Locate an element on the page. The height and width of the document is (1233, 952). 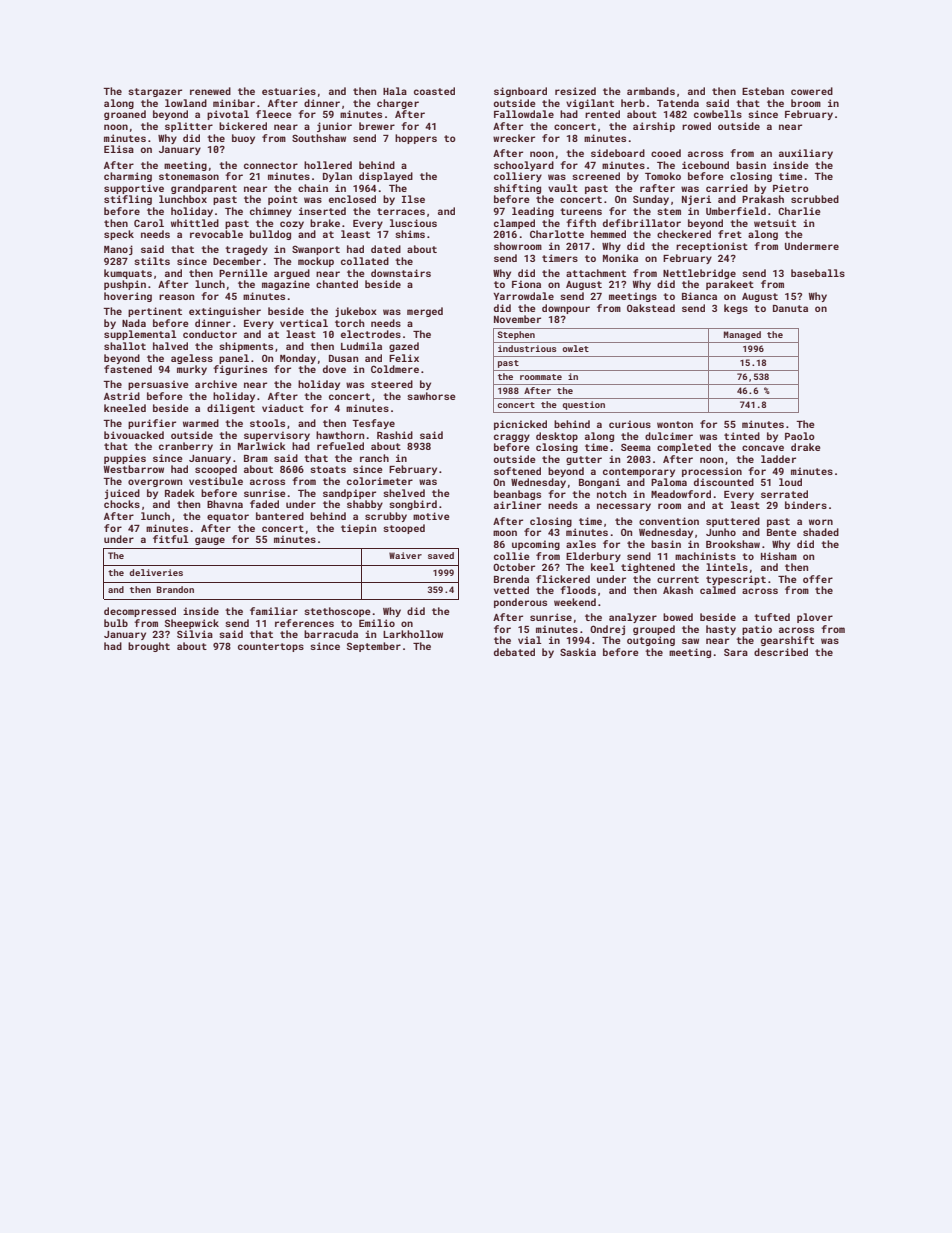
Danuta is located at coordinates (790, 308).
